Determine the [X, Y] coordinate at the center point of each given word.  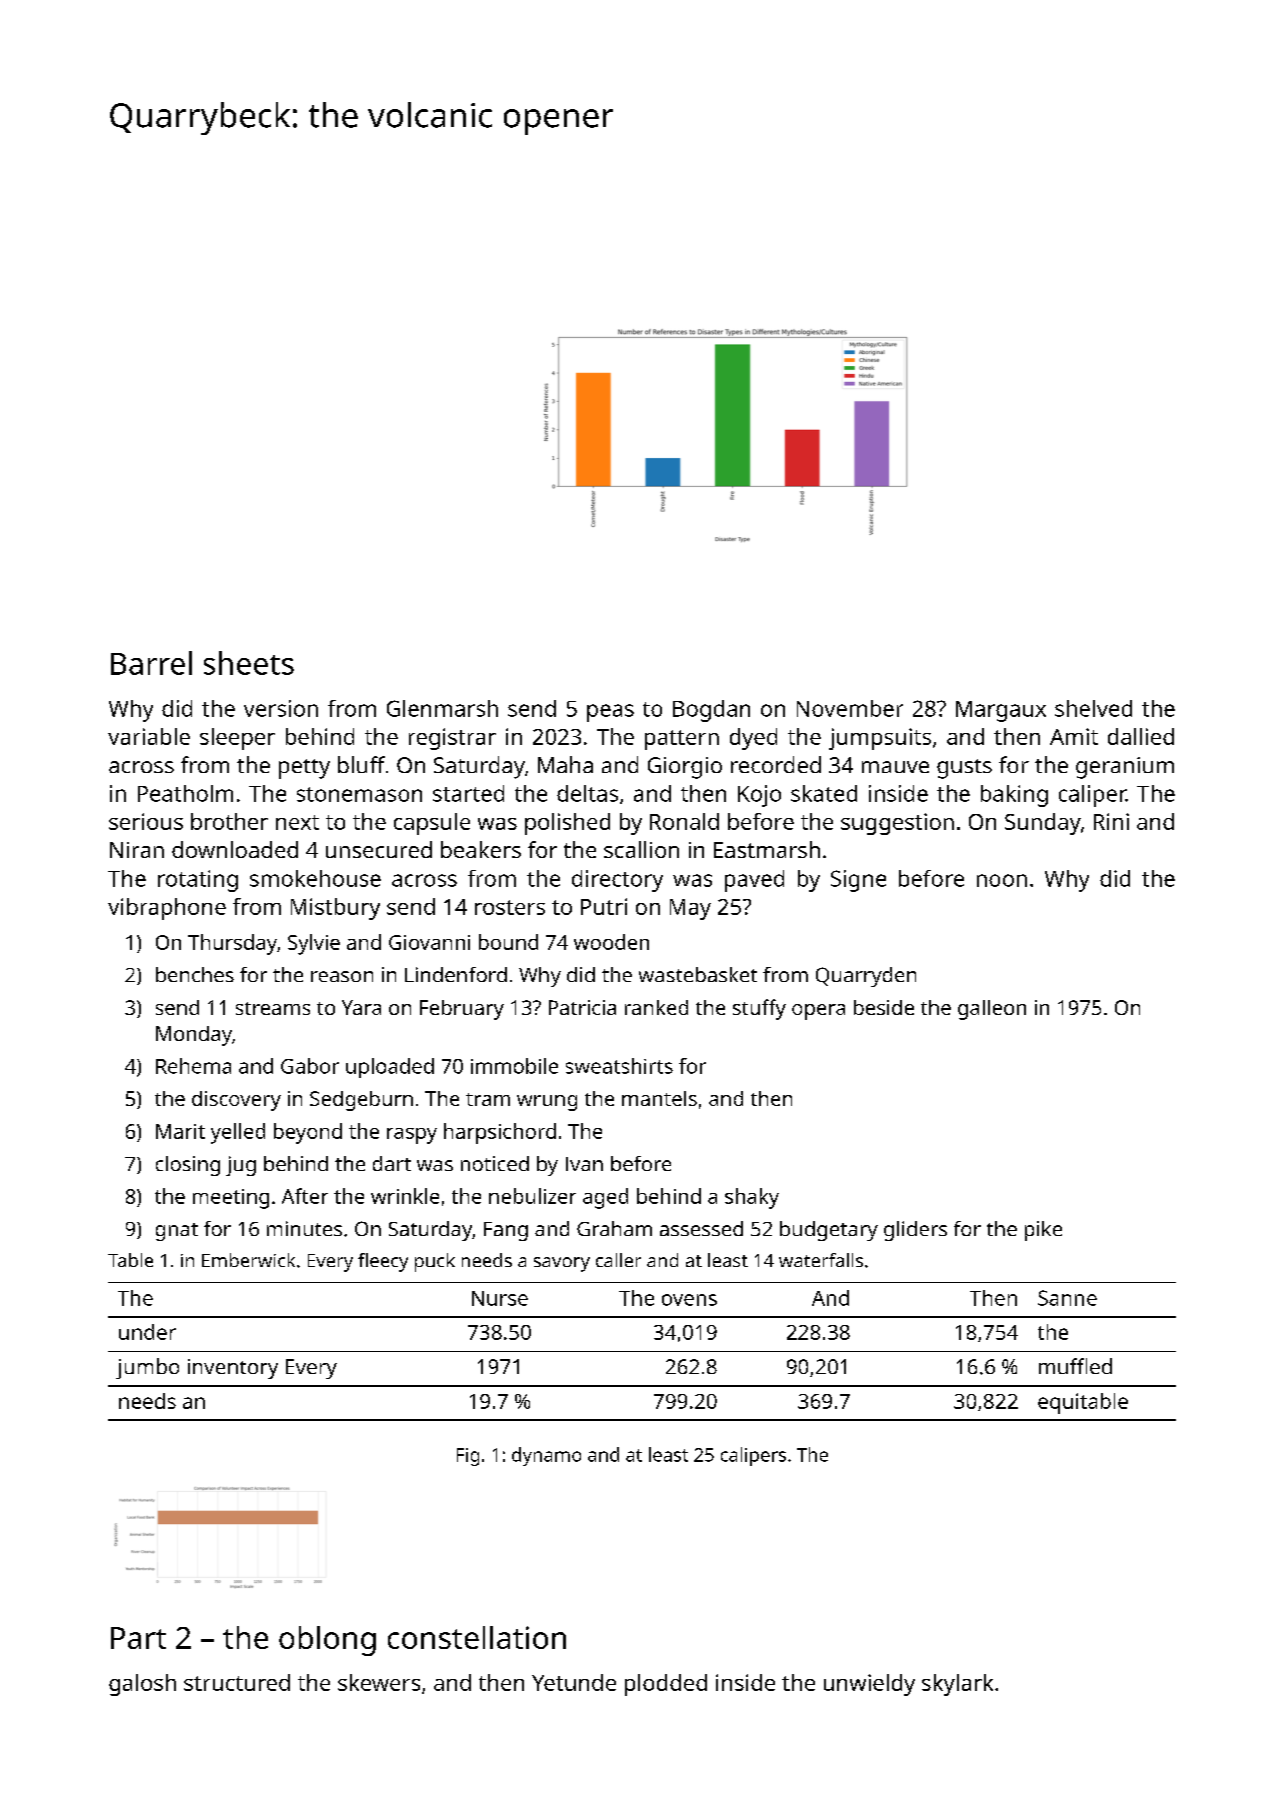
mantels [659, 1098]
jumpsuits [880, 739]
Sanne [1067, 1298]
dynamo [546, 1456]
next [297, 822]
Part [138, 1638]
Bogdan [711, 711]
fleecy [383, 1262]
